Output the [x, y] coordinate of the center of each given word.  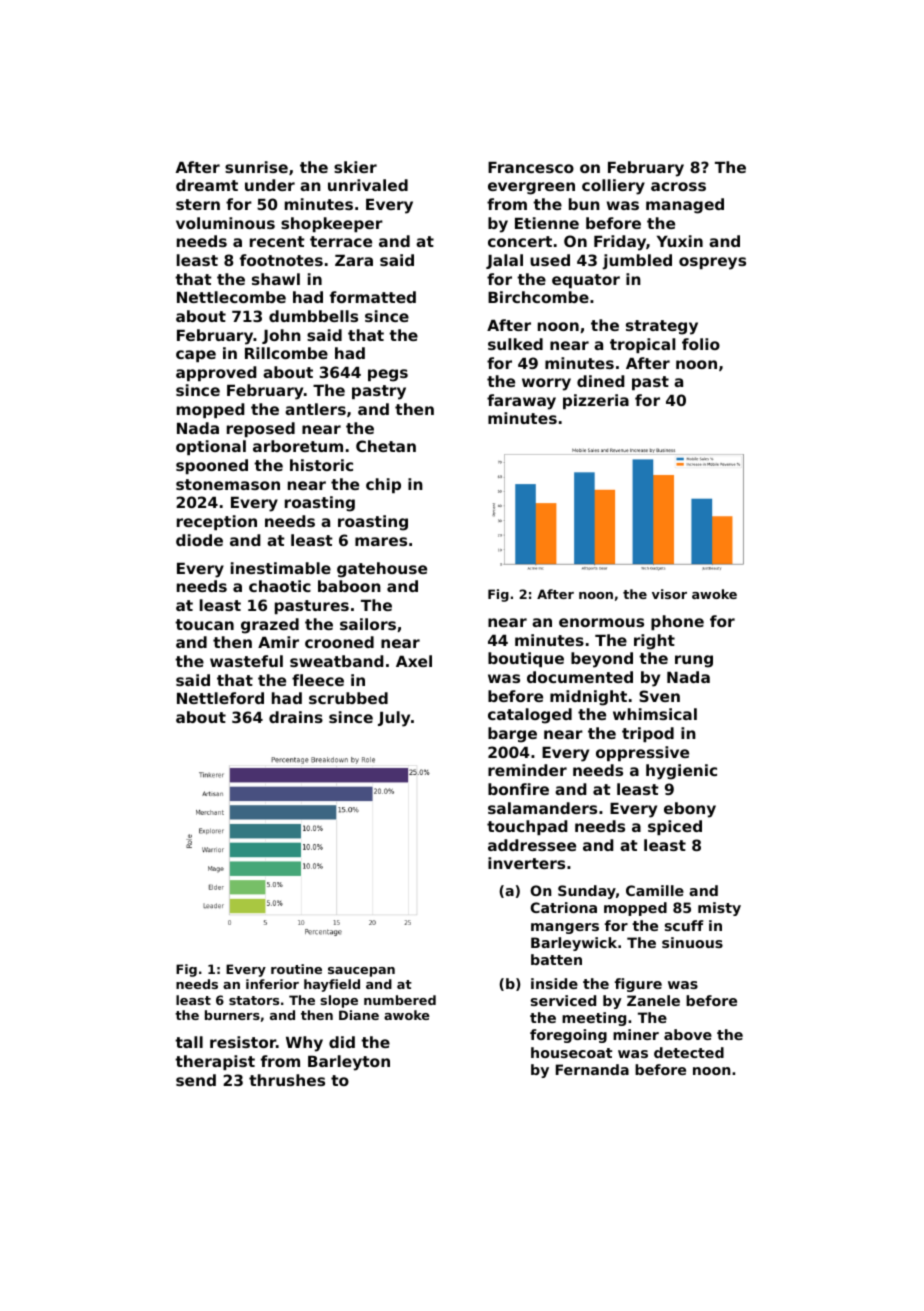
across [678, 186]
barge [512, 735]
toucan [204, 624]
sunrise [256, 167]
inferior [272, 984]
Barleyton [349, 1063]
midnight [588, 698]
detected [689, 1052]
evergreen [531, 188]
